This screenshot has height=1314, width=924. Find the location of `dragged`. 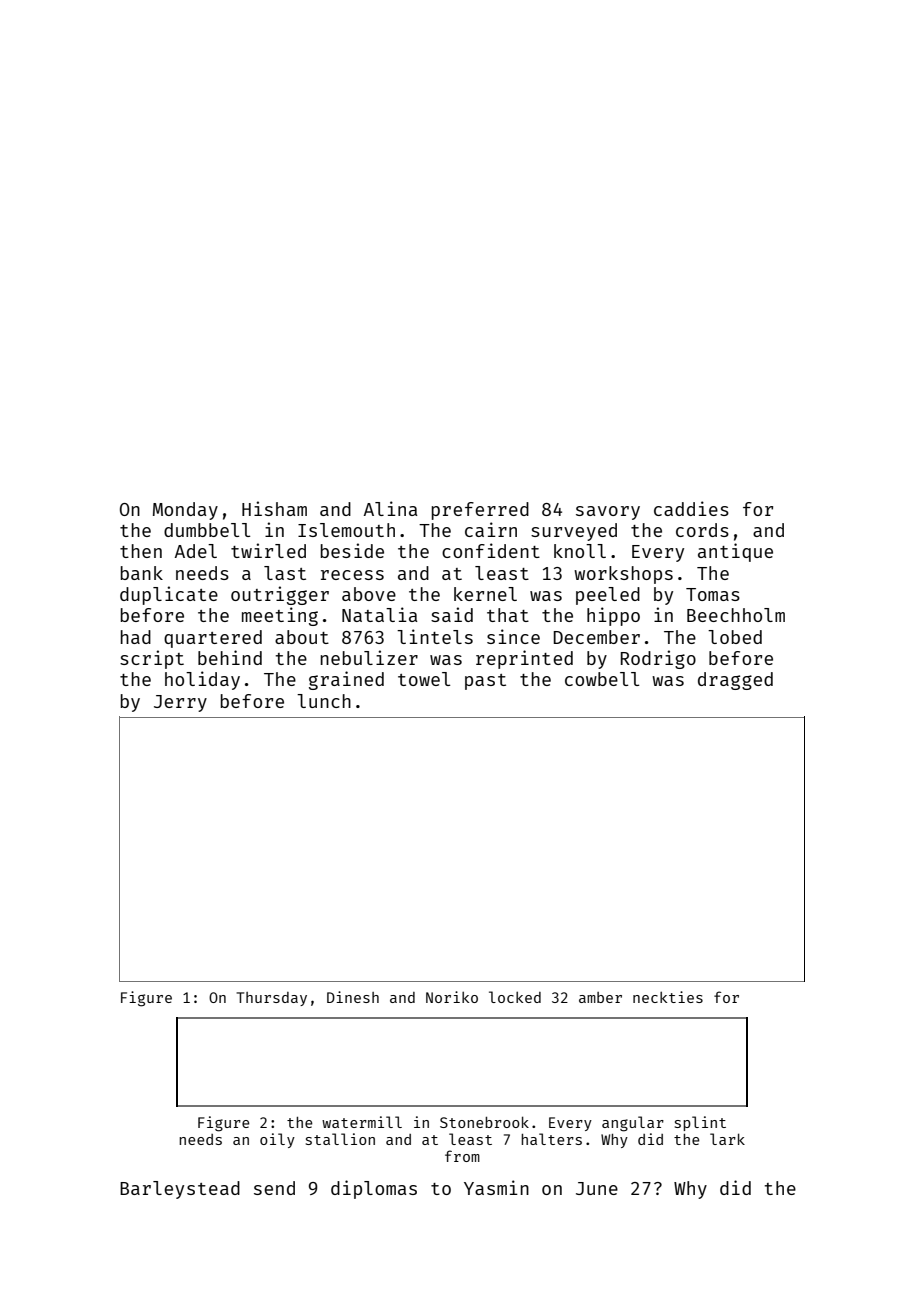

dragged is located at coordinates (735, 681).
